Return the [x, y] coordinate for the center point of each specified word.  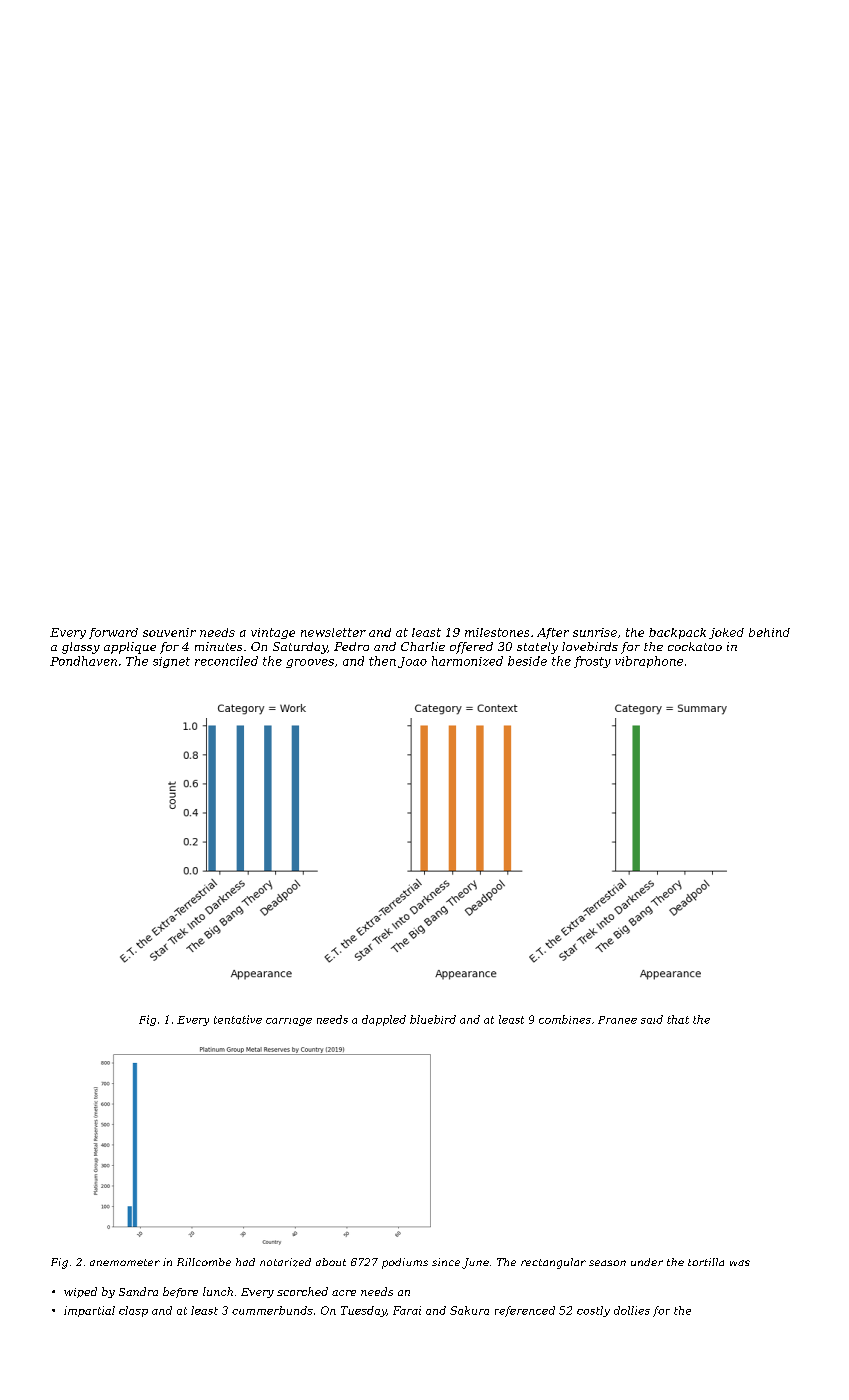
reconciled [226, 661]
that [678, 1019]
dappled [384, 1020]
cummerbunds [272, 1310]
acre [344, 1293]
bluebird [433, 1019]
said [652, 1019]
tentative [238, 1019]
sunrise [595, 632]
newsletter [333, 632]
